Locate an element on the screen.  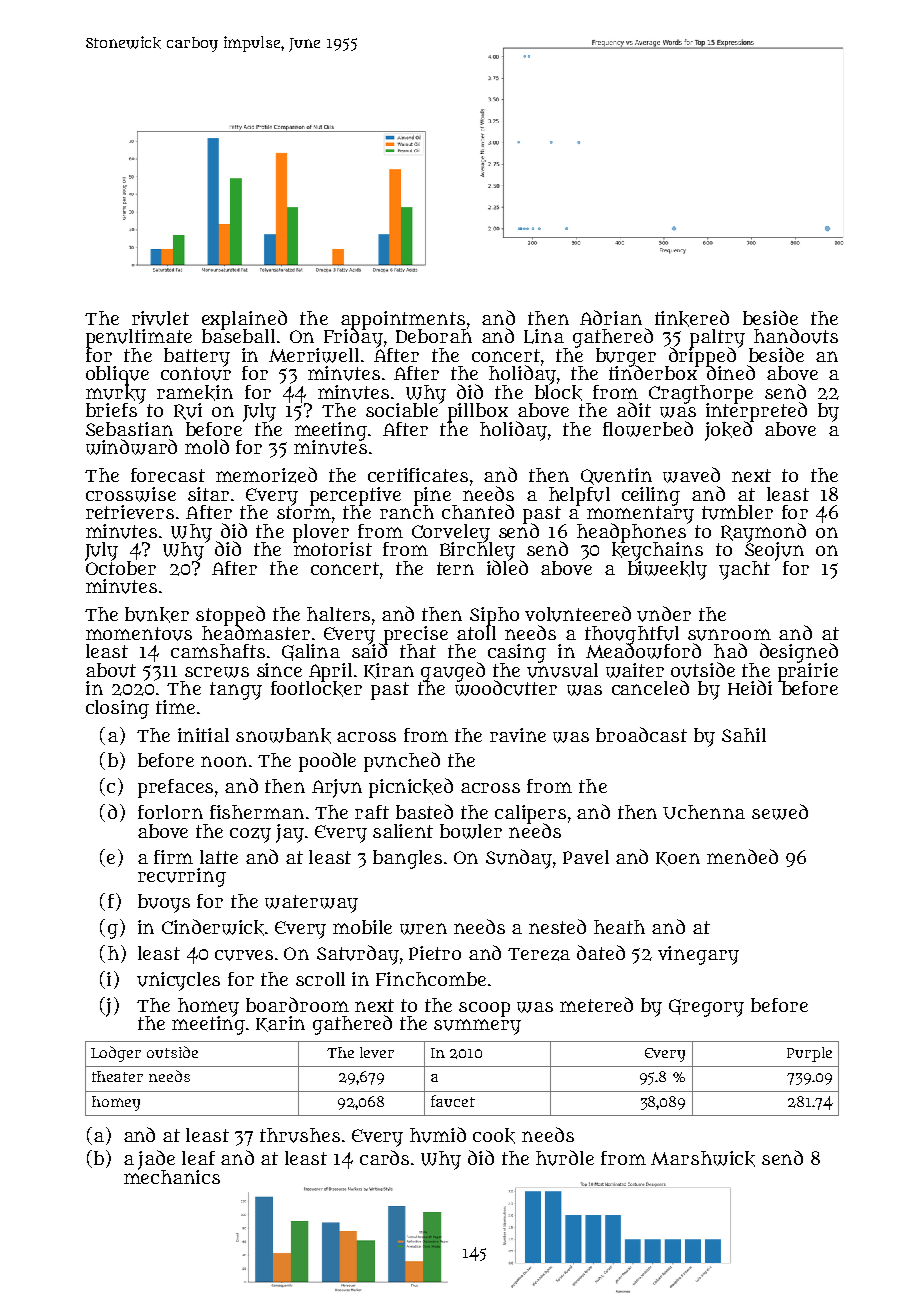
motorist is located at coordinates (332, 549).
